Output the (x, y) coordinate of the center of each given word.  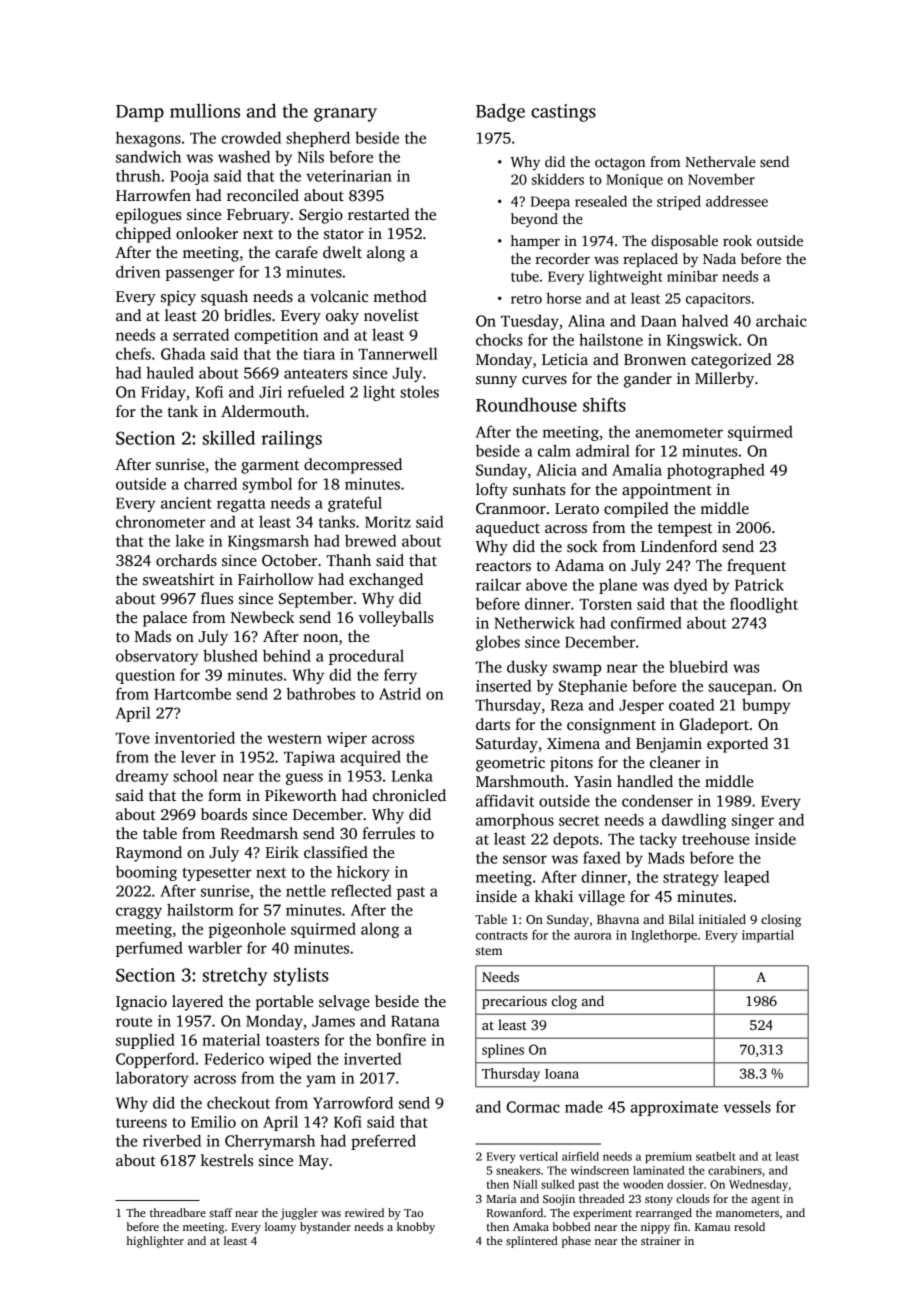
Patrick (759, 585)
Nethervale (720, 161)
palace (165, 619)
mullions (205, 110)
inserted (503, 685)
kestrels (227, 1160)
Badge (500, 112)
